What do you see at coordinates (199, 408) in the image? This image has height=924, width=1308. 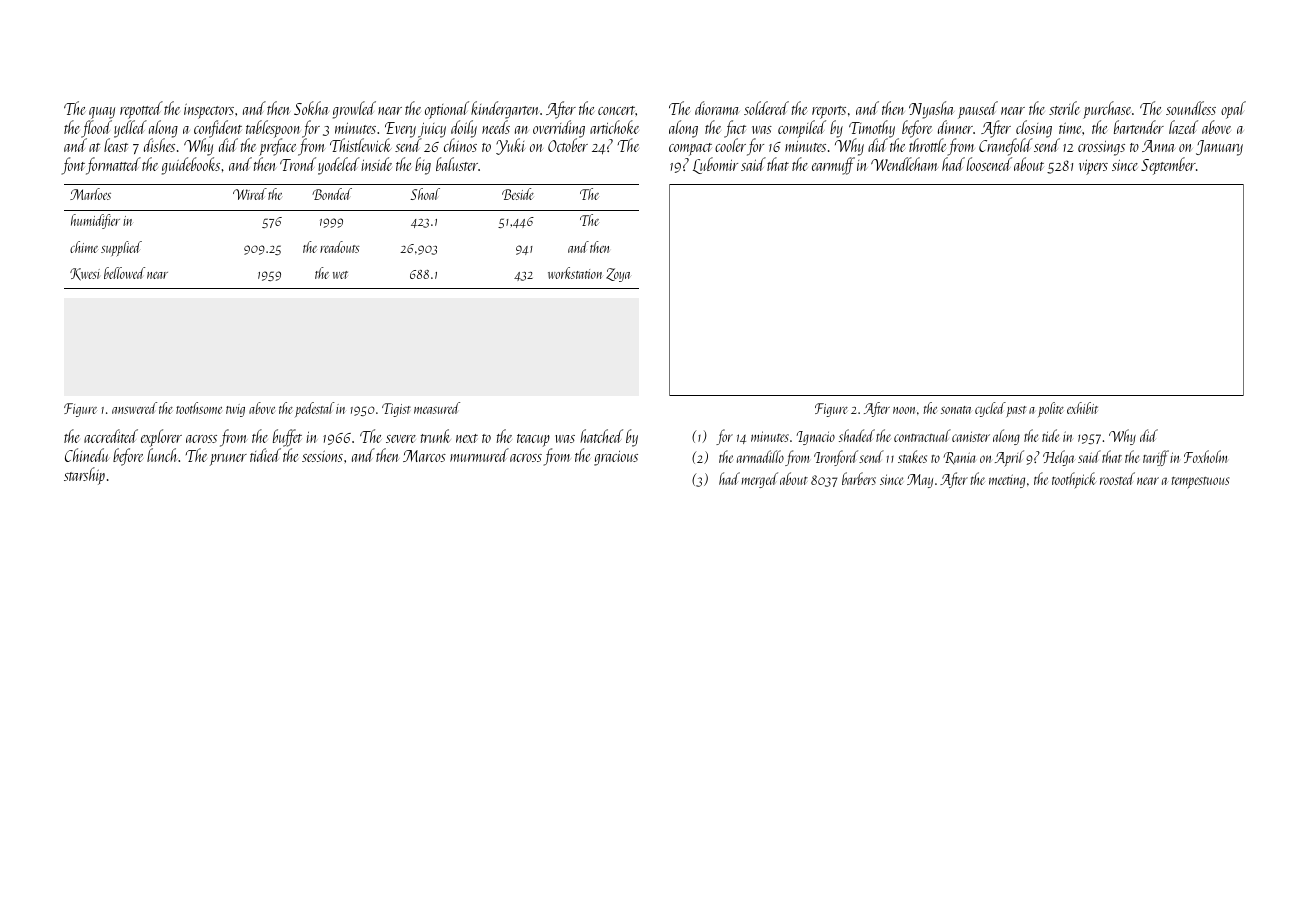 I see `toothsome` at bounding box center [199, 408].
